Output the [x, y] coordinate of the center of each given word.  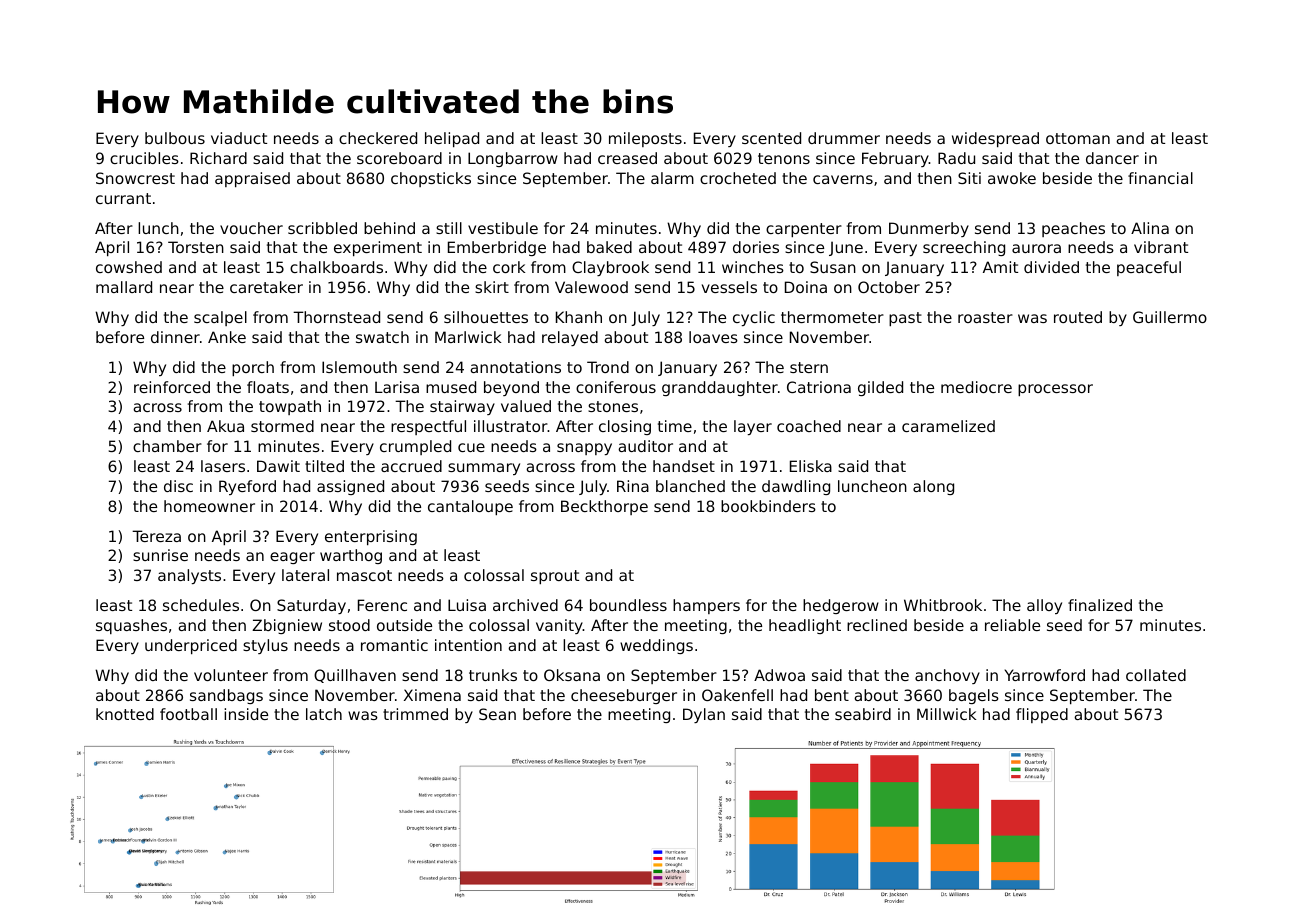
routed [1078, 317]
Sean [497, 714]
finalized [1100, 605]
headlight [805, 626]
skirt [492, 287]
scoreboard [399, 158]
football [188, 714]
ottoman [1078, 138]
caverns [843, 179]
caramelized [948, 426]
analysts [189, 576]
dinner [175, 337]
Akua [225, 426]
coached [809, 426]
